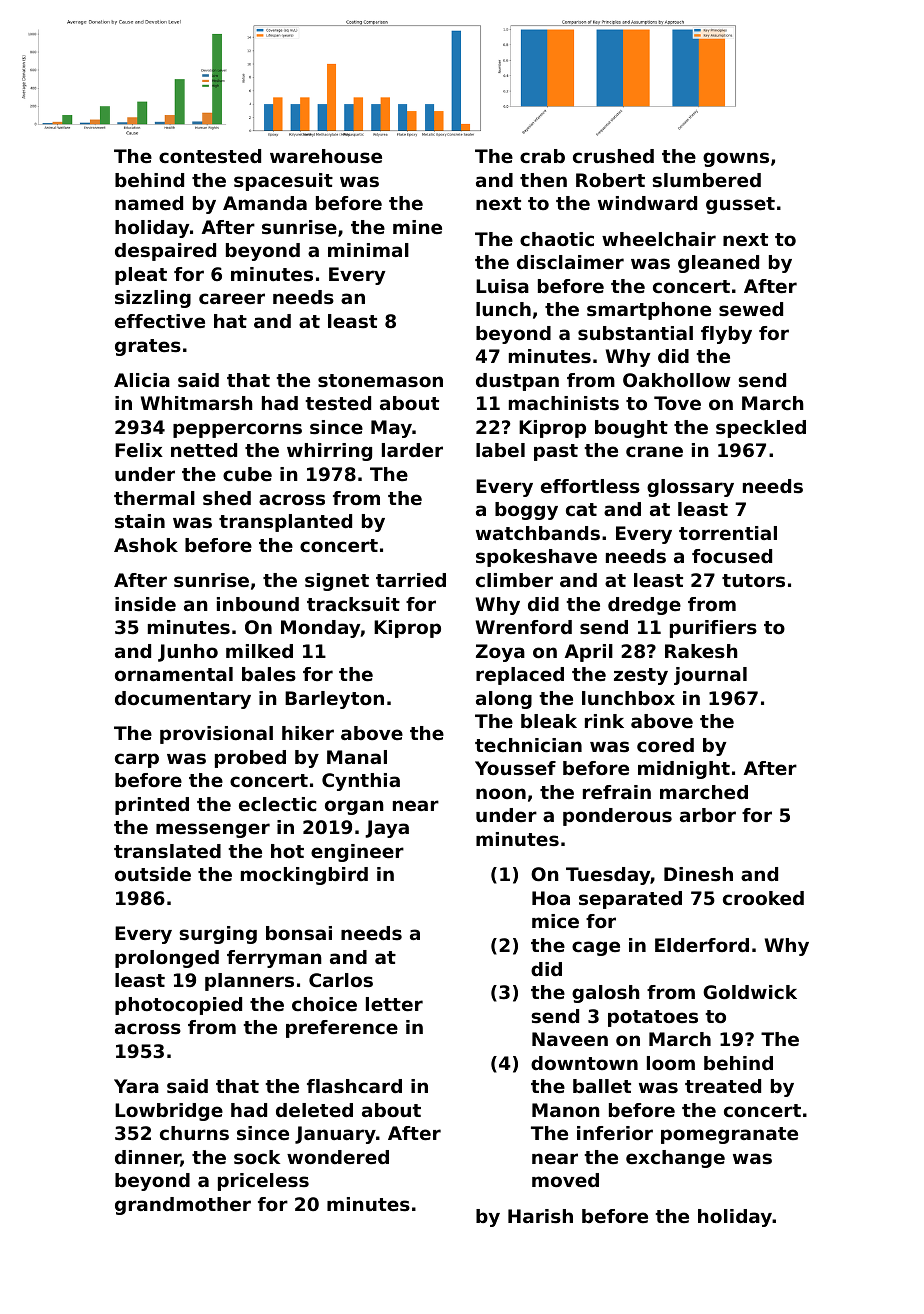 The height and width of the screenshot is (1314, 924). Describe the element at coordinates (145, 604) in the screenshot. I see `inside` at that location.
